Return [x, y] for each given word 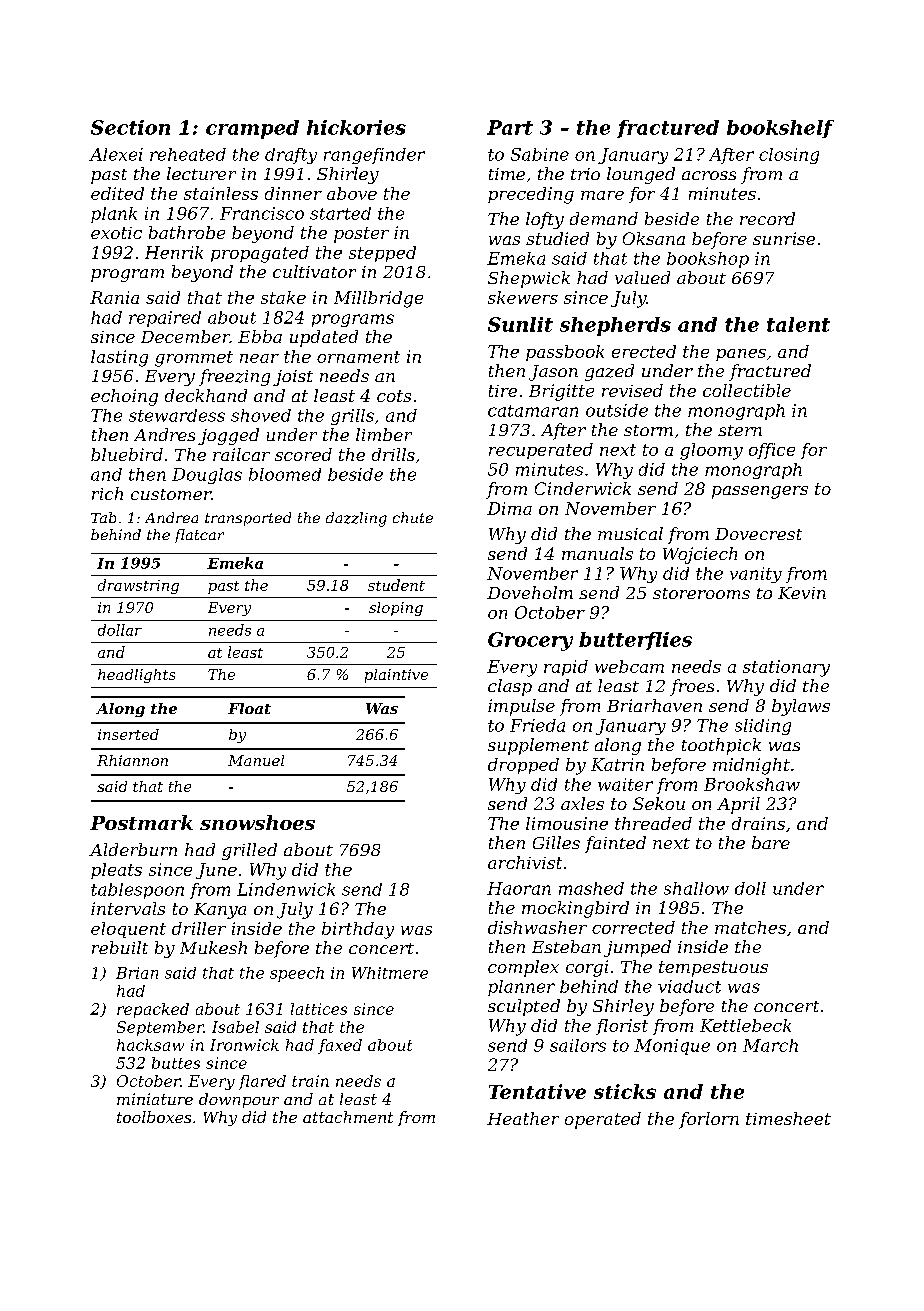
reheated [188, 154]
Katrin [617, 764]
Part [510, 127]
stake [283, 297]
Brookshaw [752, 784]
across [709, 175]
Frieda [537, 725]
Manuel [256, 760]
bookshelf [780, 129]
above [352, 193]
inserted [128, 734]
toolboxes [154, 1117]
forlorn [709, 1120]
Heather [523, 1118]
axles [582, 803]
